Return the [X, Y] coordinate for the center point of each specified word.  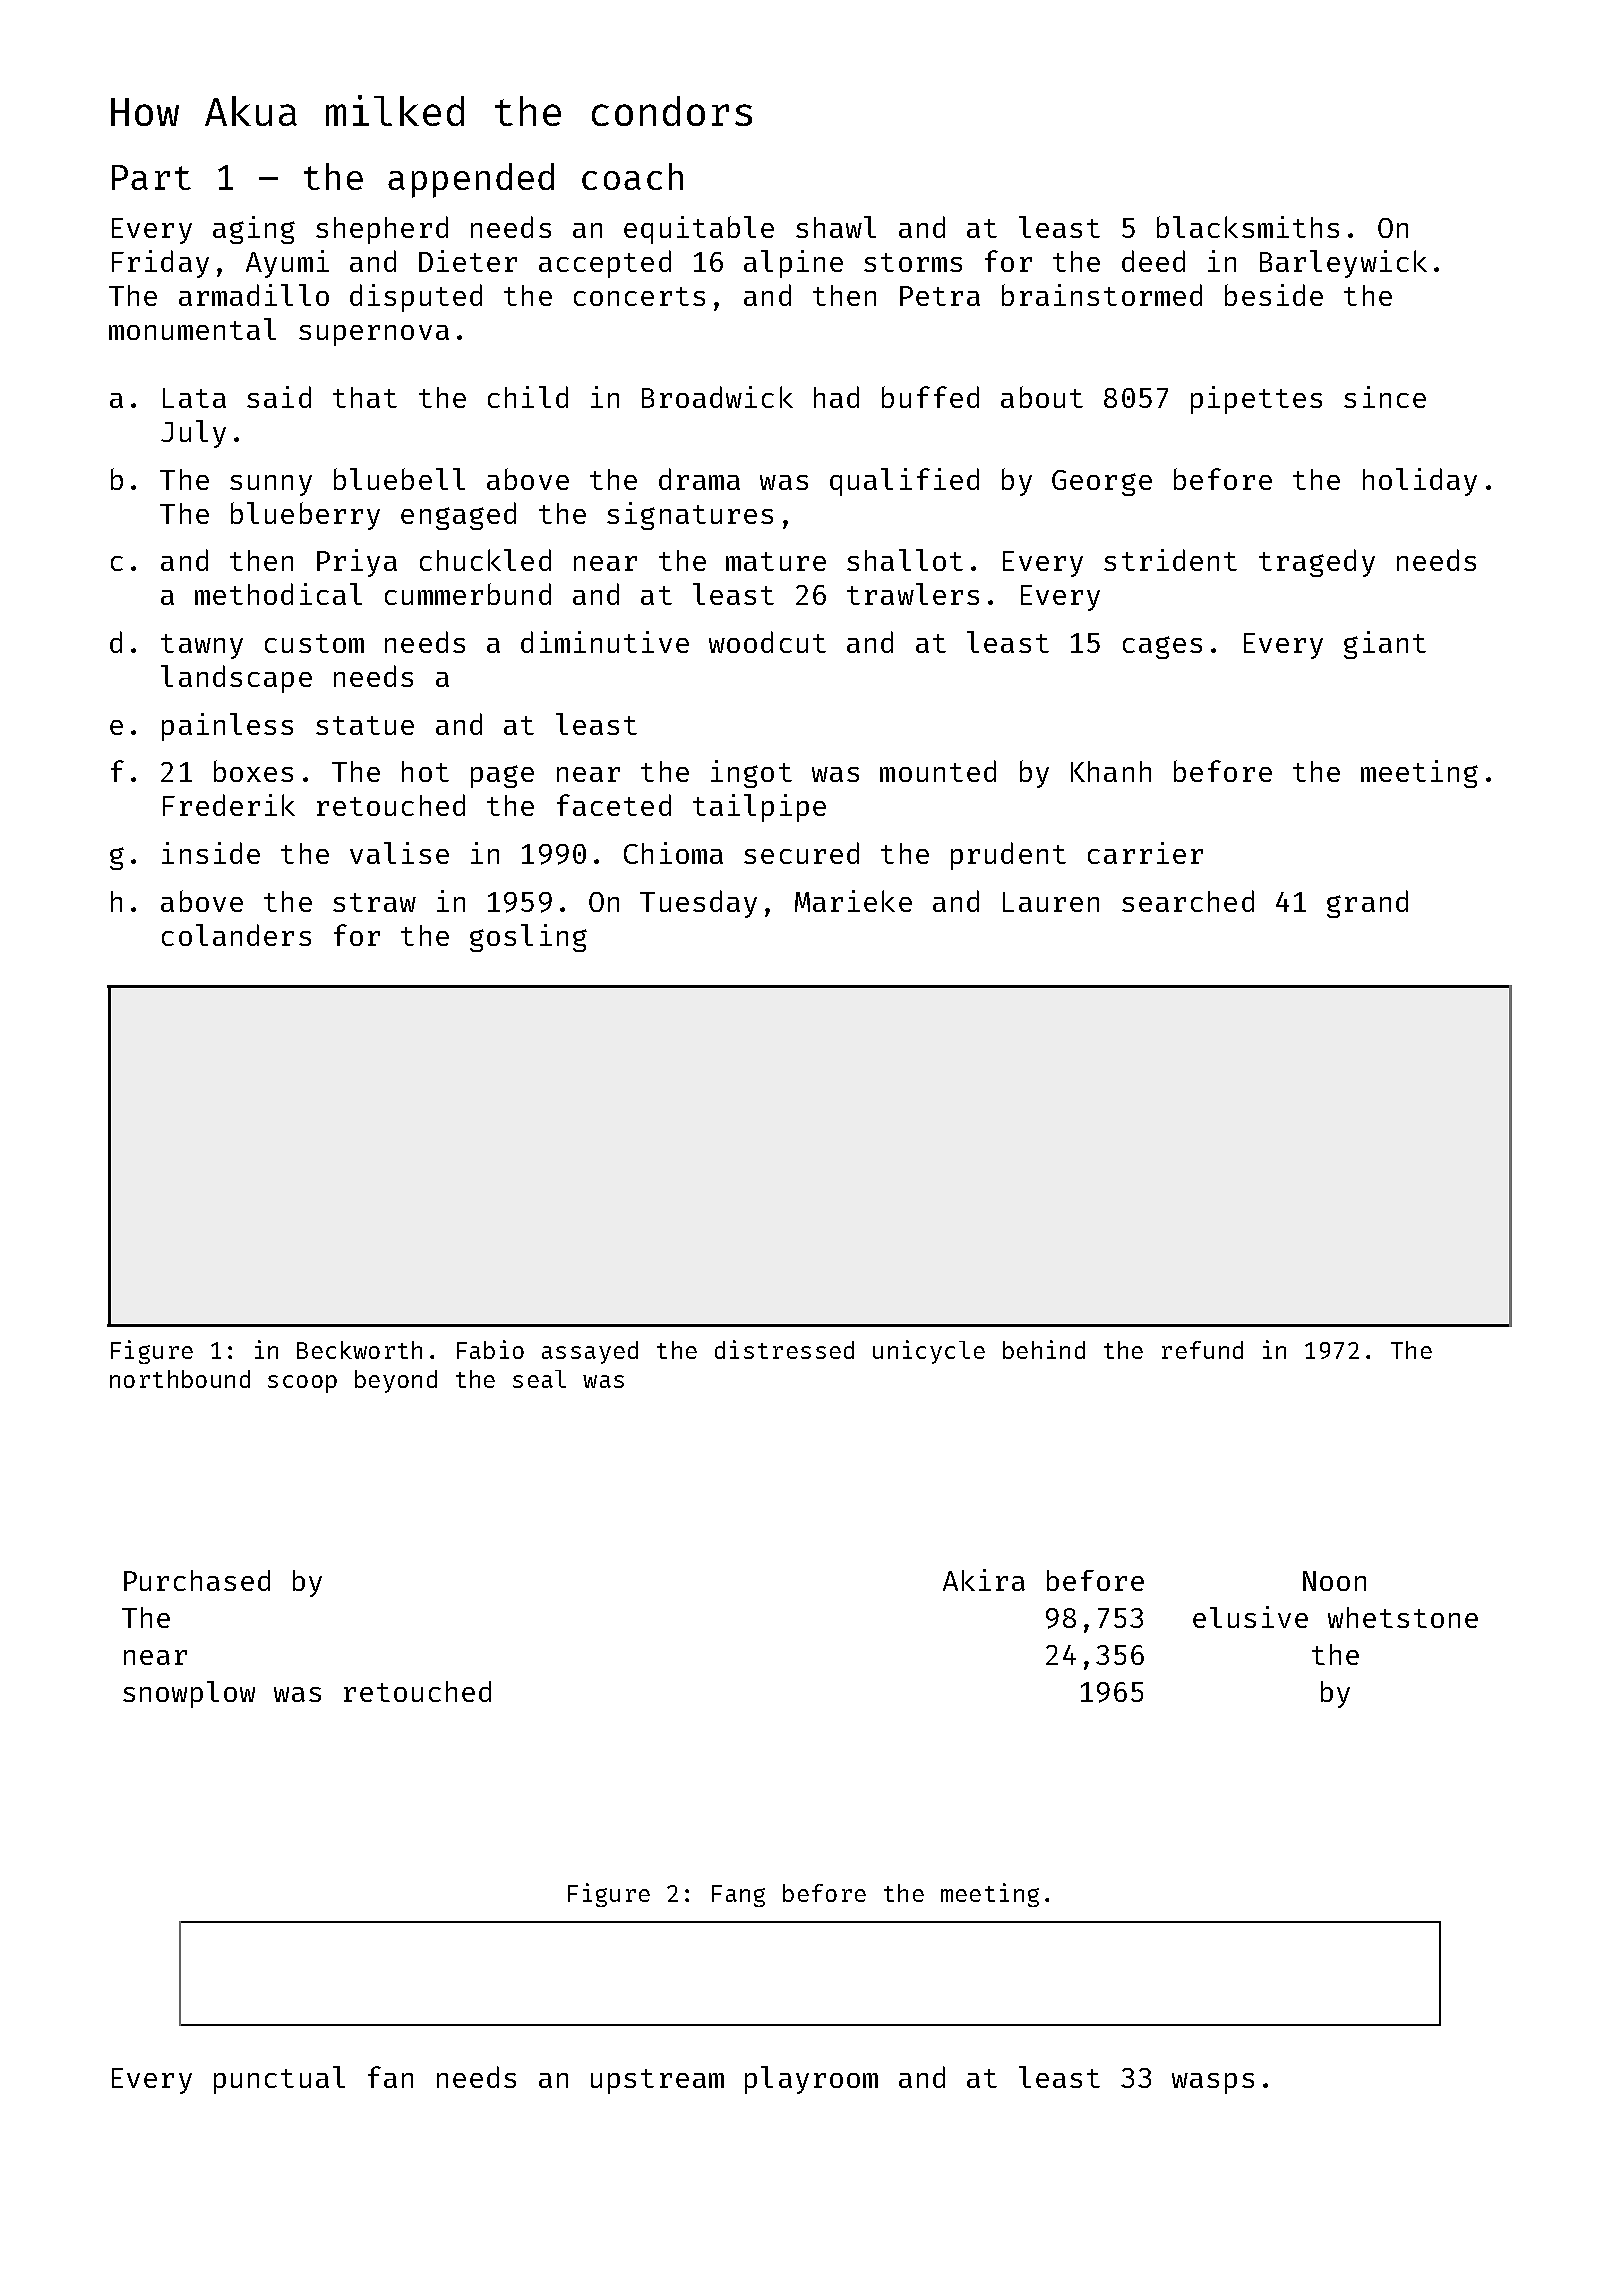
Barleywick [1343, 264]
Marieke [853, 901]
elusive [1250, 1617]
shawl [836, 227]
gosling [528, 938]
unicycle [929, 1352]
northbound [180, 1379]
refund [1202, 1350]
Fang [738, 1896]
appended [471, 180]
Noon [1334, 1581]
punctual [279, 2080]
